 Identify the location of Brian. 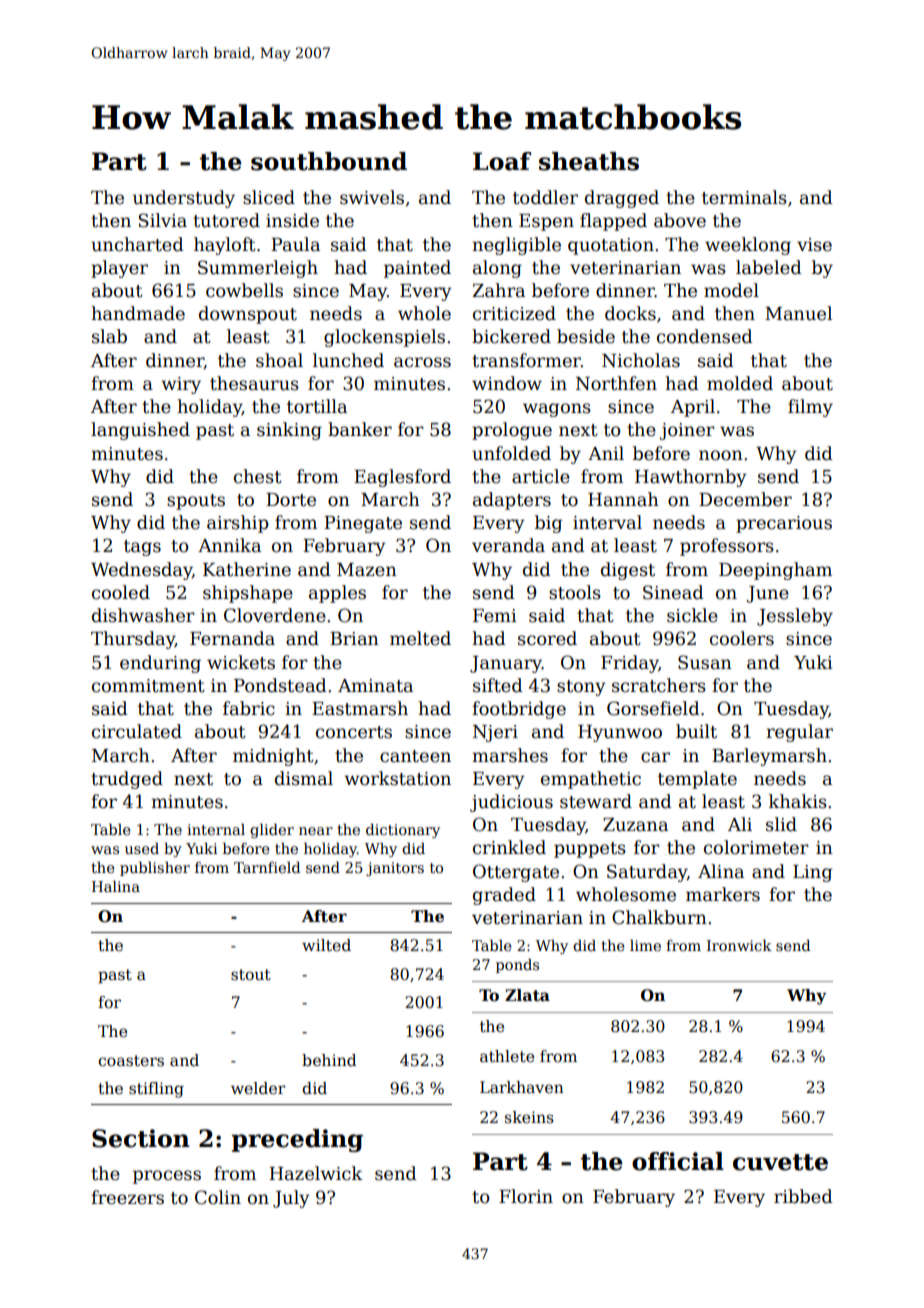
(354, 639).
